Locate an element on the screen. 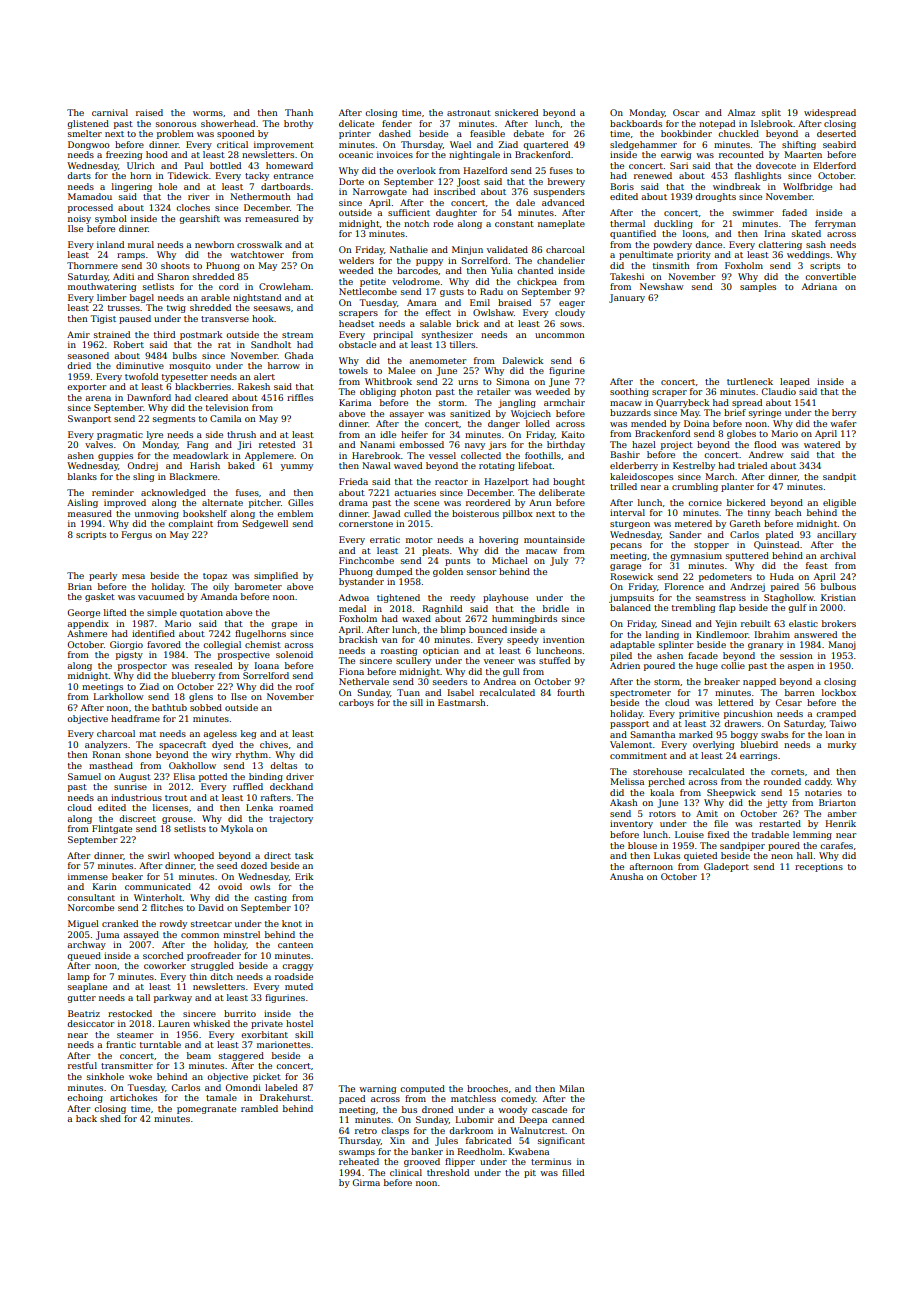 The width and height of the screenshot is (924, 1308). ancillary is located at coordinates (836, 535).
